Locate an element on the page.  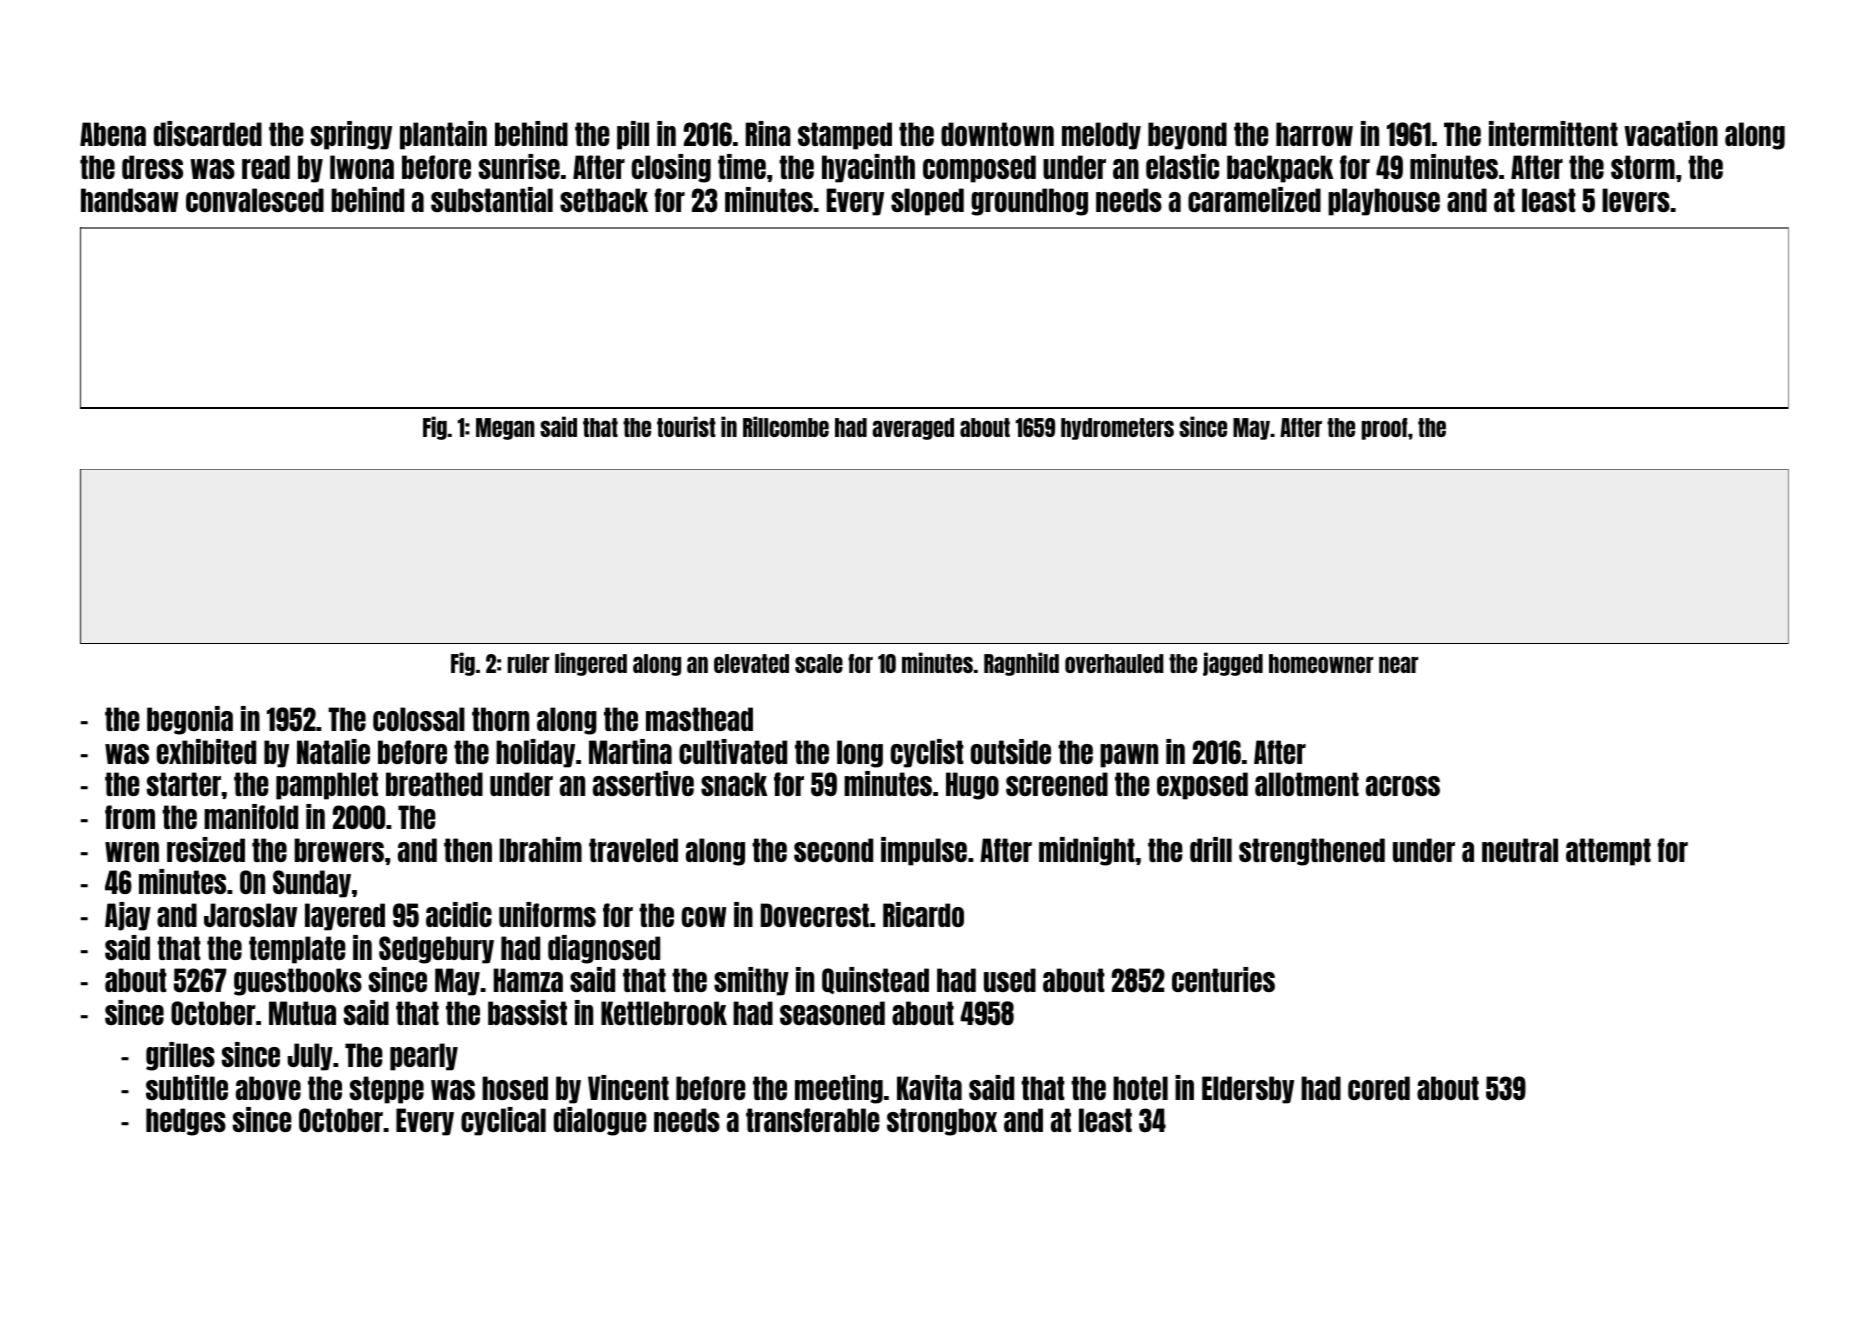
Megan is located at coordinates (505, 429).
